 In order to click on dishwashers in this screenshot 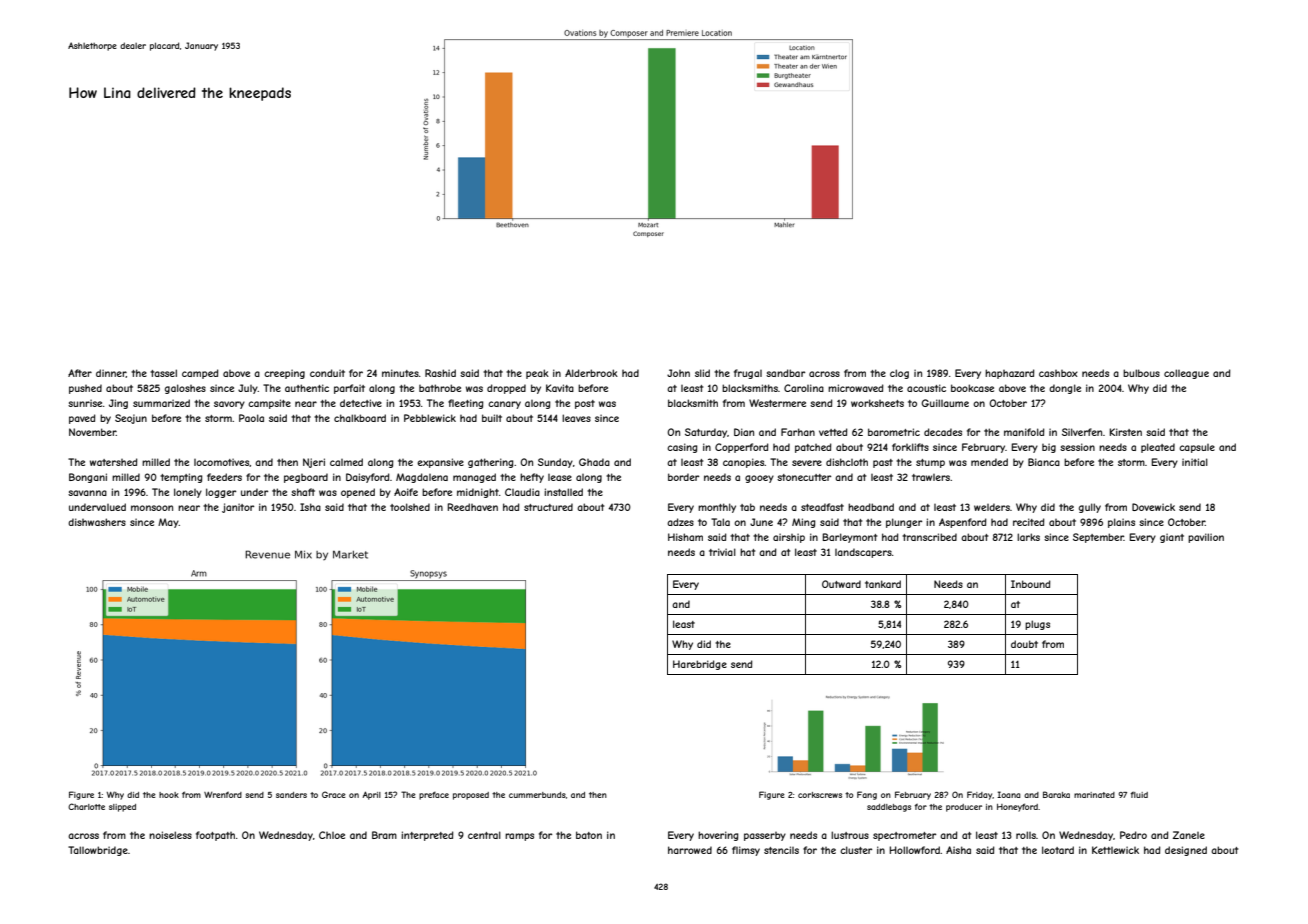, I will do `click(97, 522)`.
